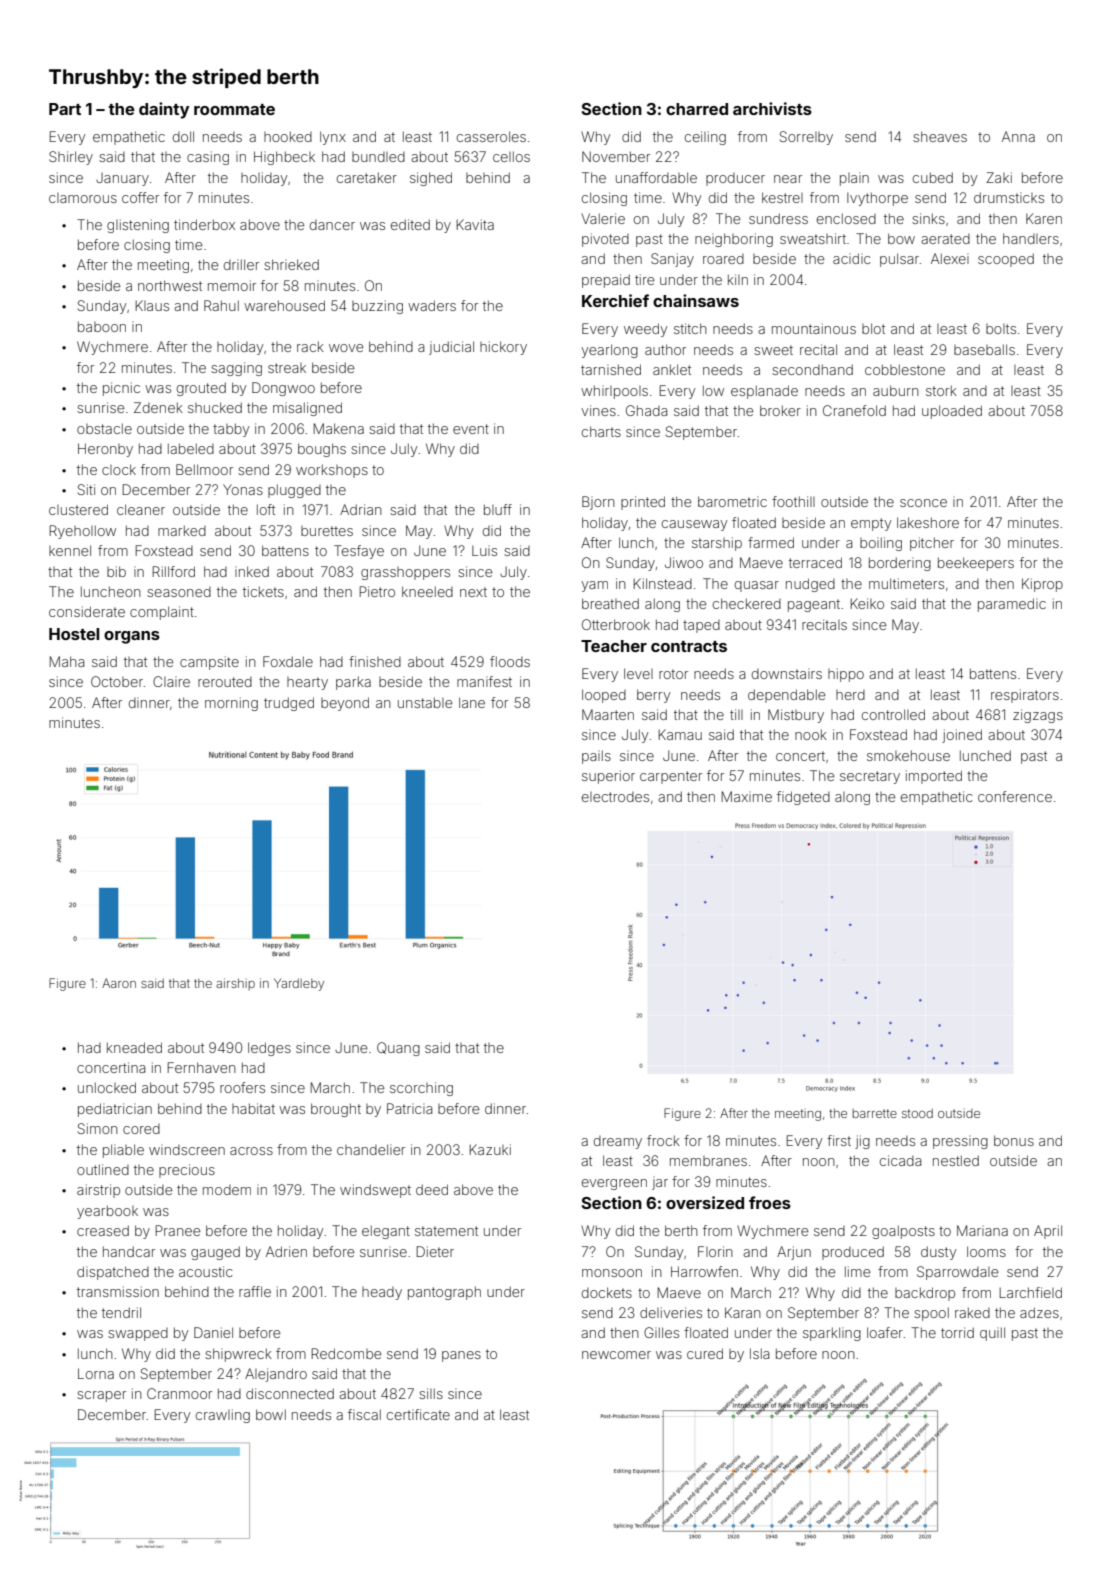  I want to click on Karen, so click(1044, 218).
